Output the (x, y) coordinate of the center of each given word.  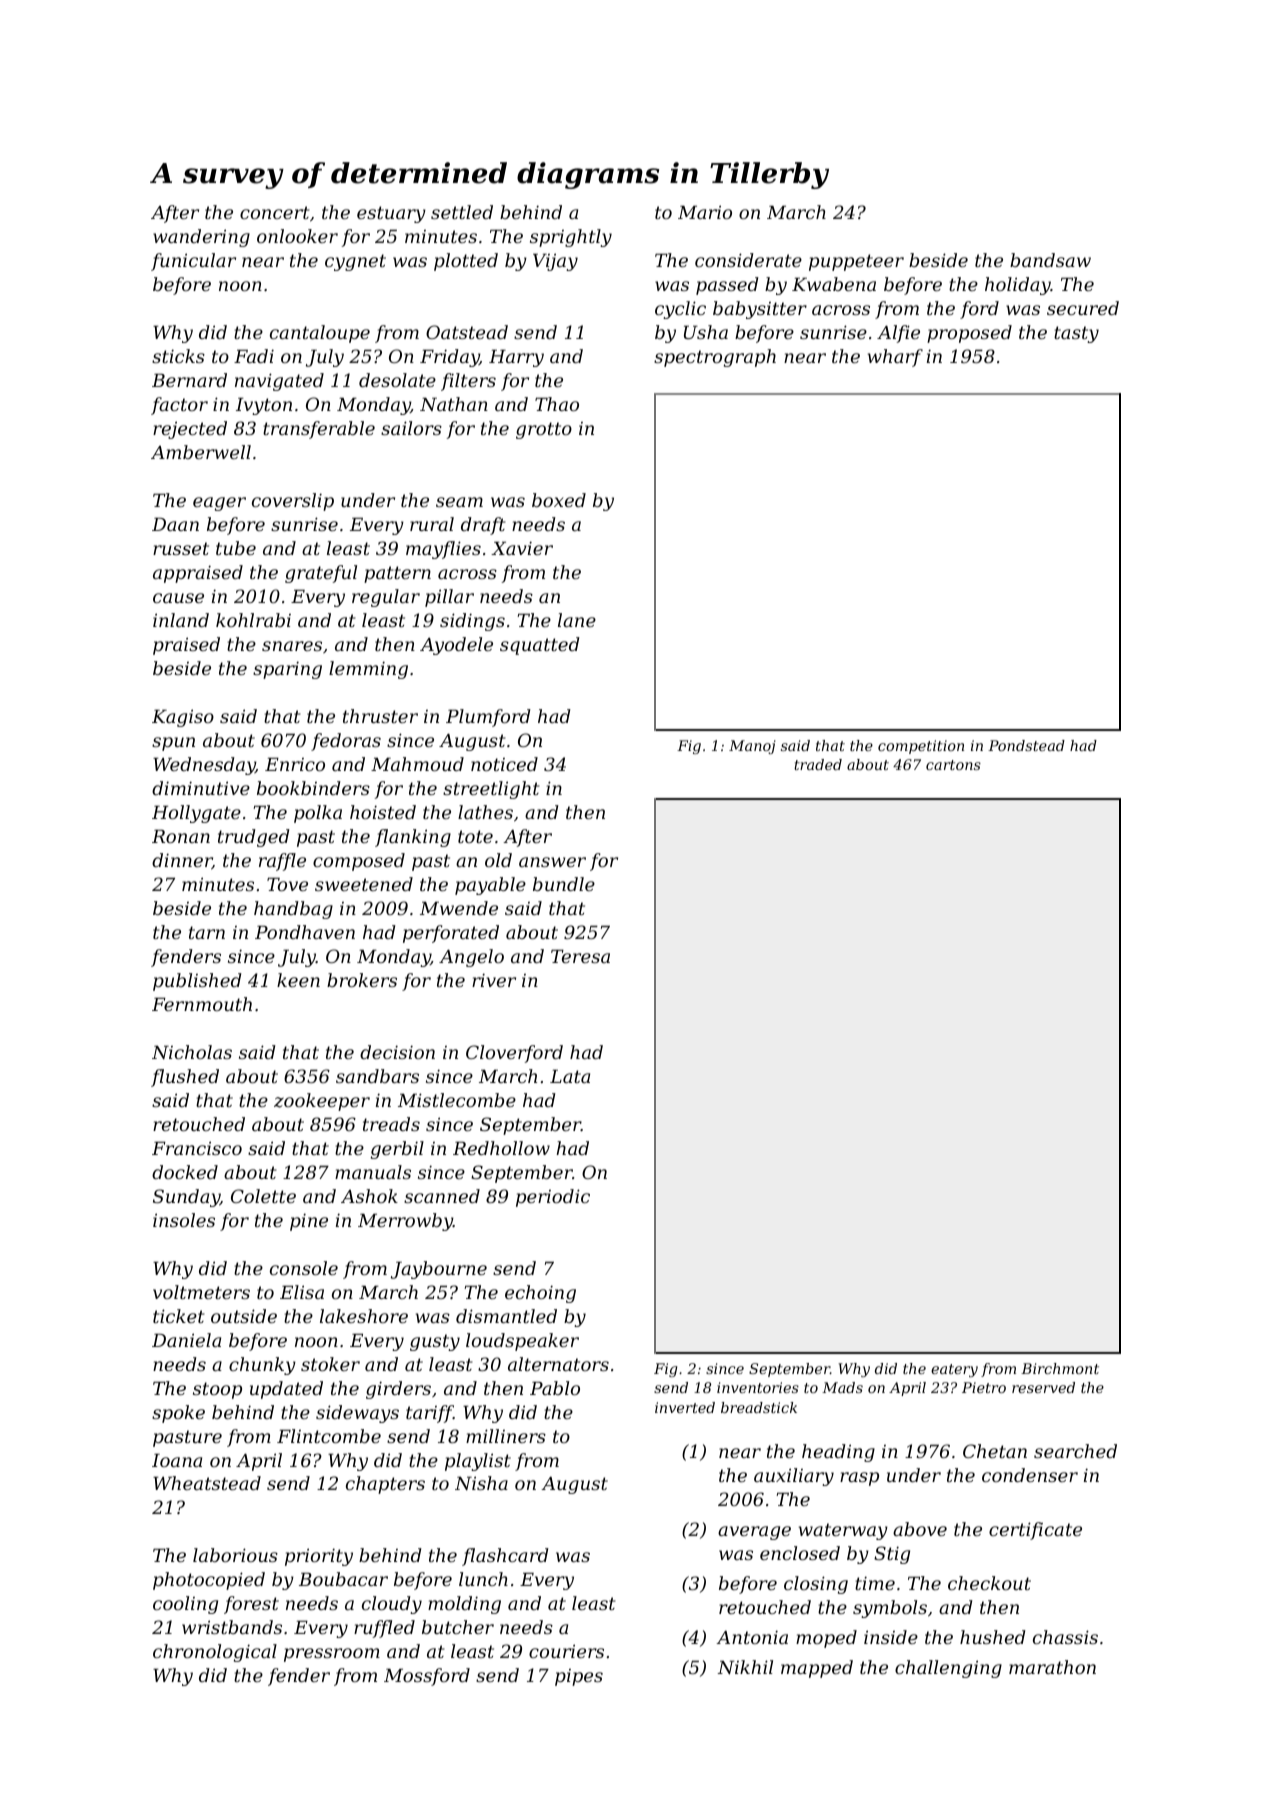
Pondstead (1026, 745)
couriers (566, 1651)
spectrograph (715, 358)
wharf (895, 358)
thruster (380, 716)
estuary (391, 214)
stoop (217, 1390)
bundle (564, 884)
